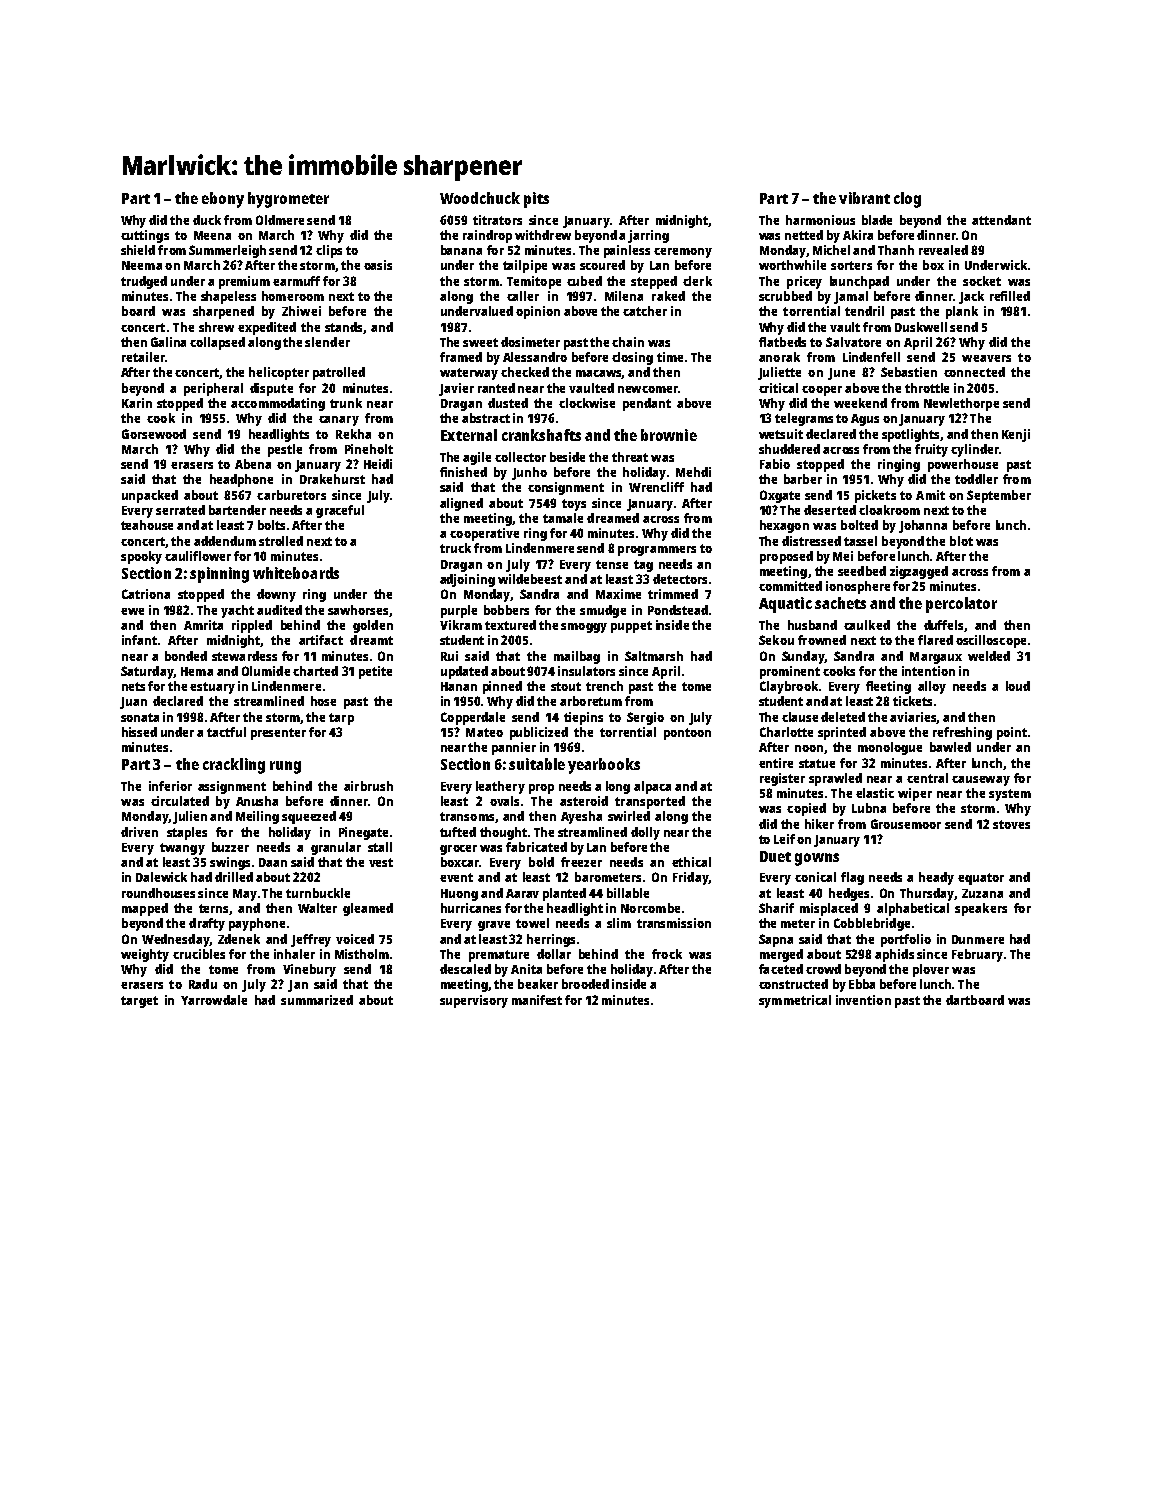  What do you see at coordinates (214, 1000) in the document?
I see `Yarrowdale` at bounding box center [214, 1000].
